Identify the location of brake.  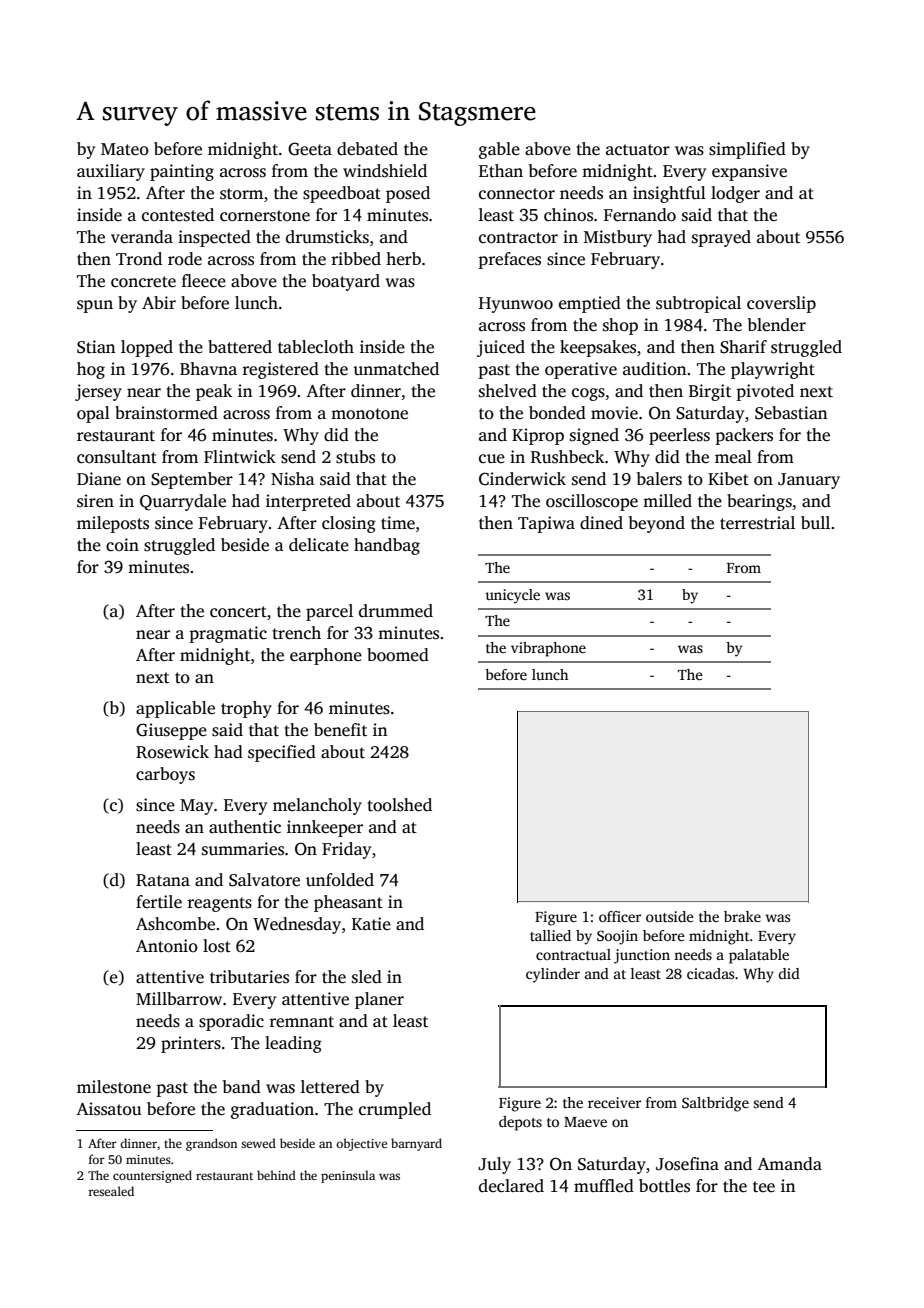
(742, 916).
